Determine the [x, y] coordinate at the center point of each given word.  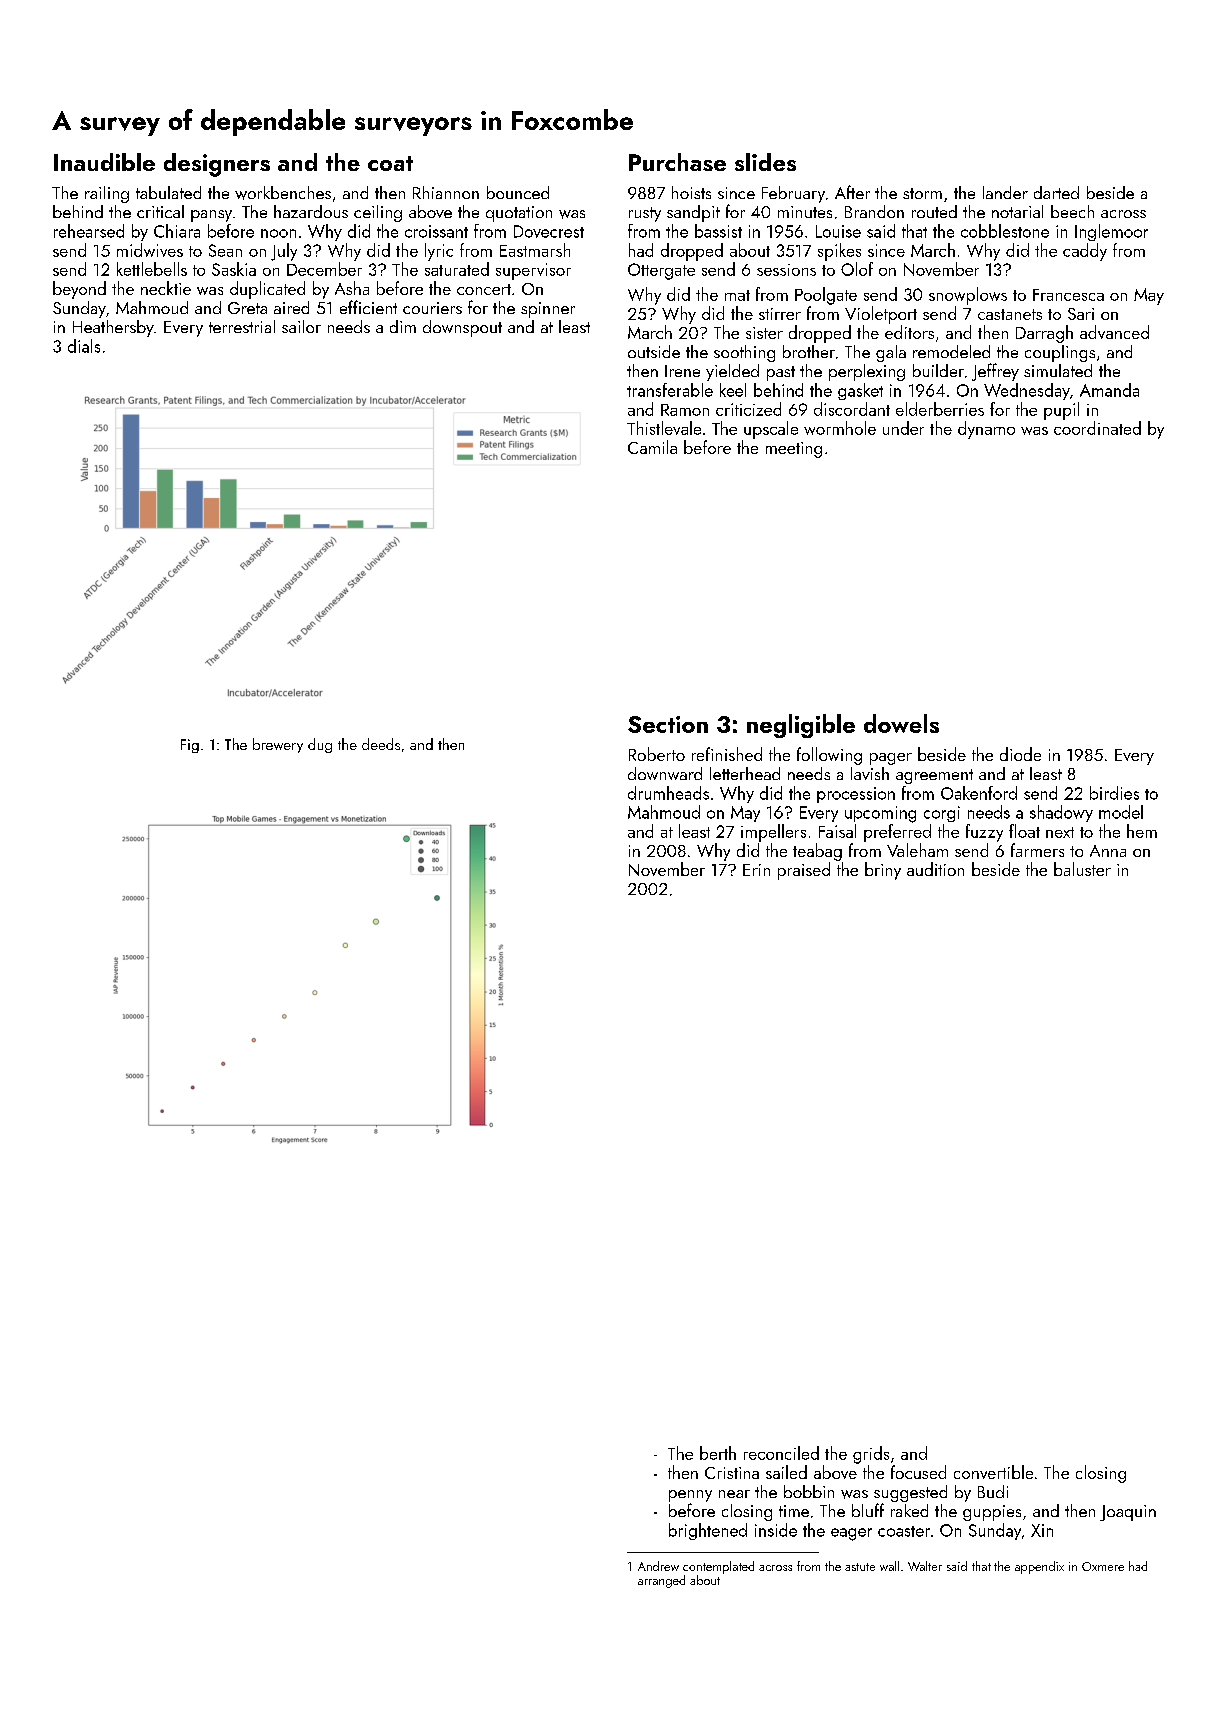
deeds [381, 744]
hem [1142, 831]
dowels [901, 723]
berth [718, 1453]
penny [690, 1496]
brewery [278, 745]
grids [871, 1455]
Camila [652, 447]
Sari [1081, 314]
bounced [518, 192]
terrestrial [242, 326]
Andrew [658, 1566]
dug [320, 745]
